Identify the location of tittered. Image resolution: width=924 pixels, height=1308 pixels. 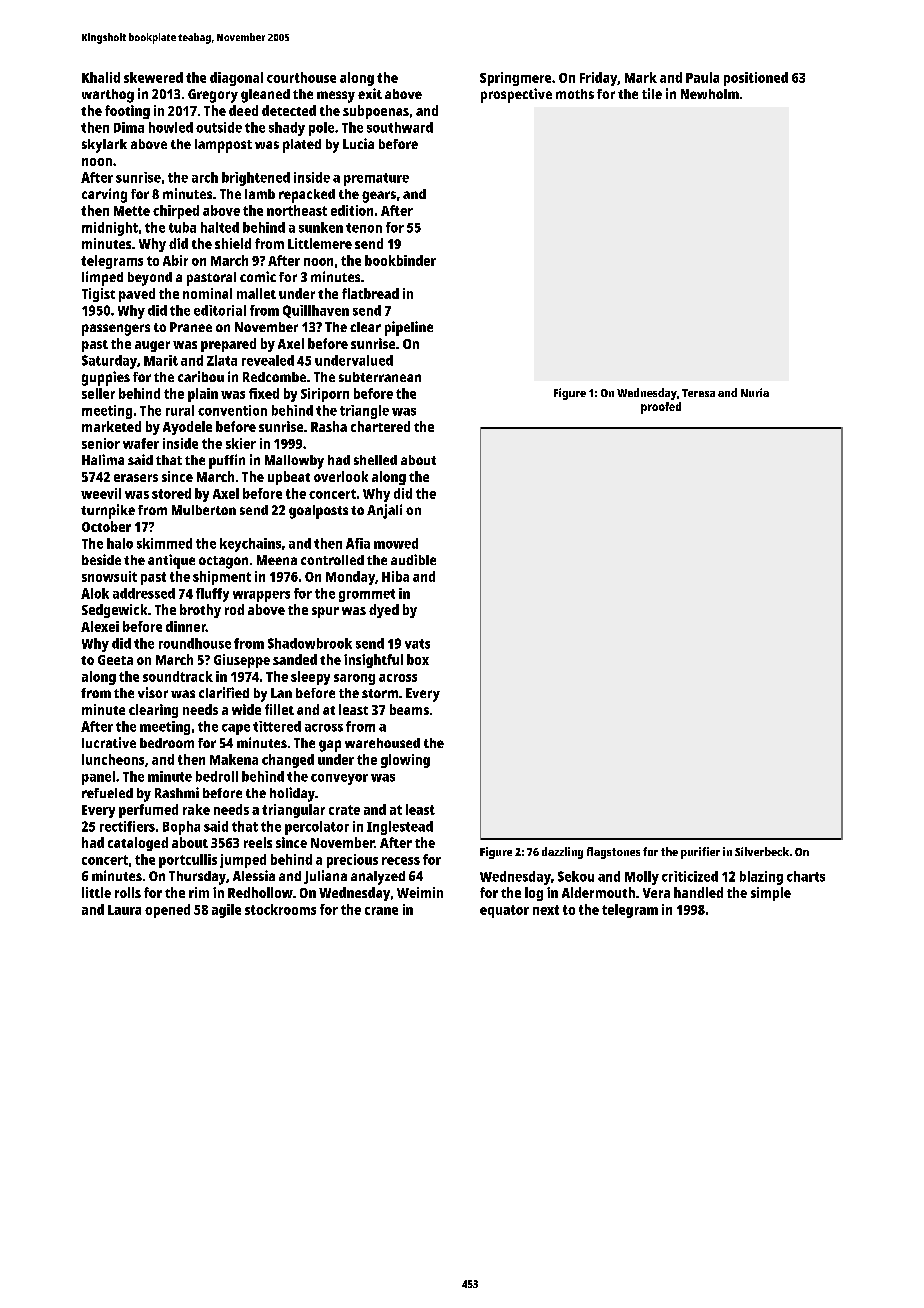
(277, 726).
